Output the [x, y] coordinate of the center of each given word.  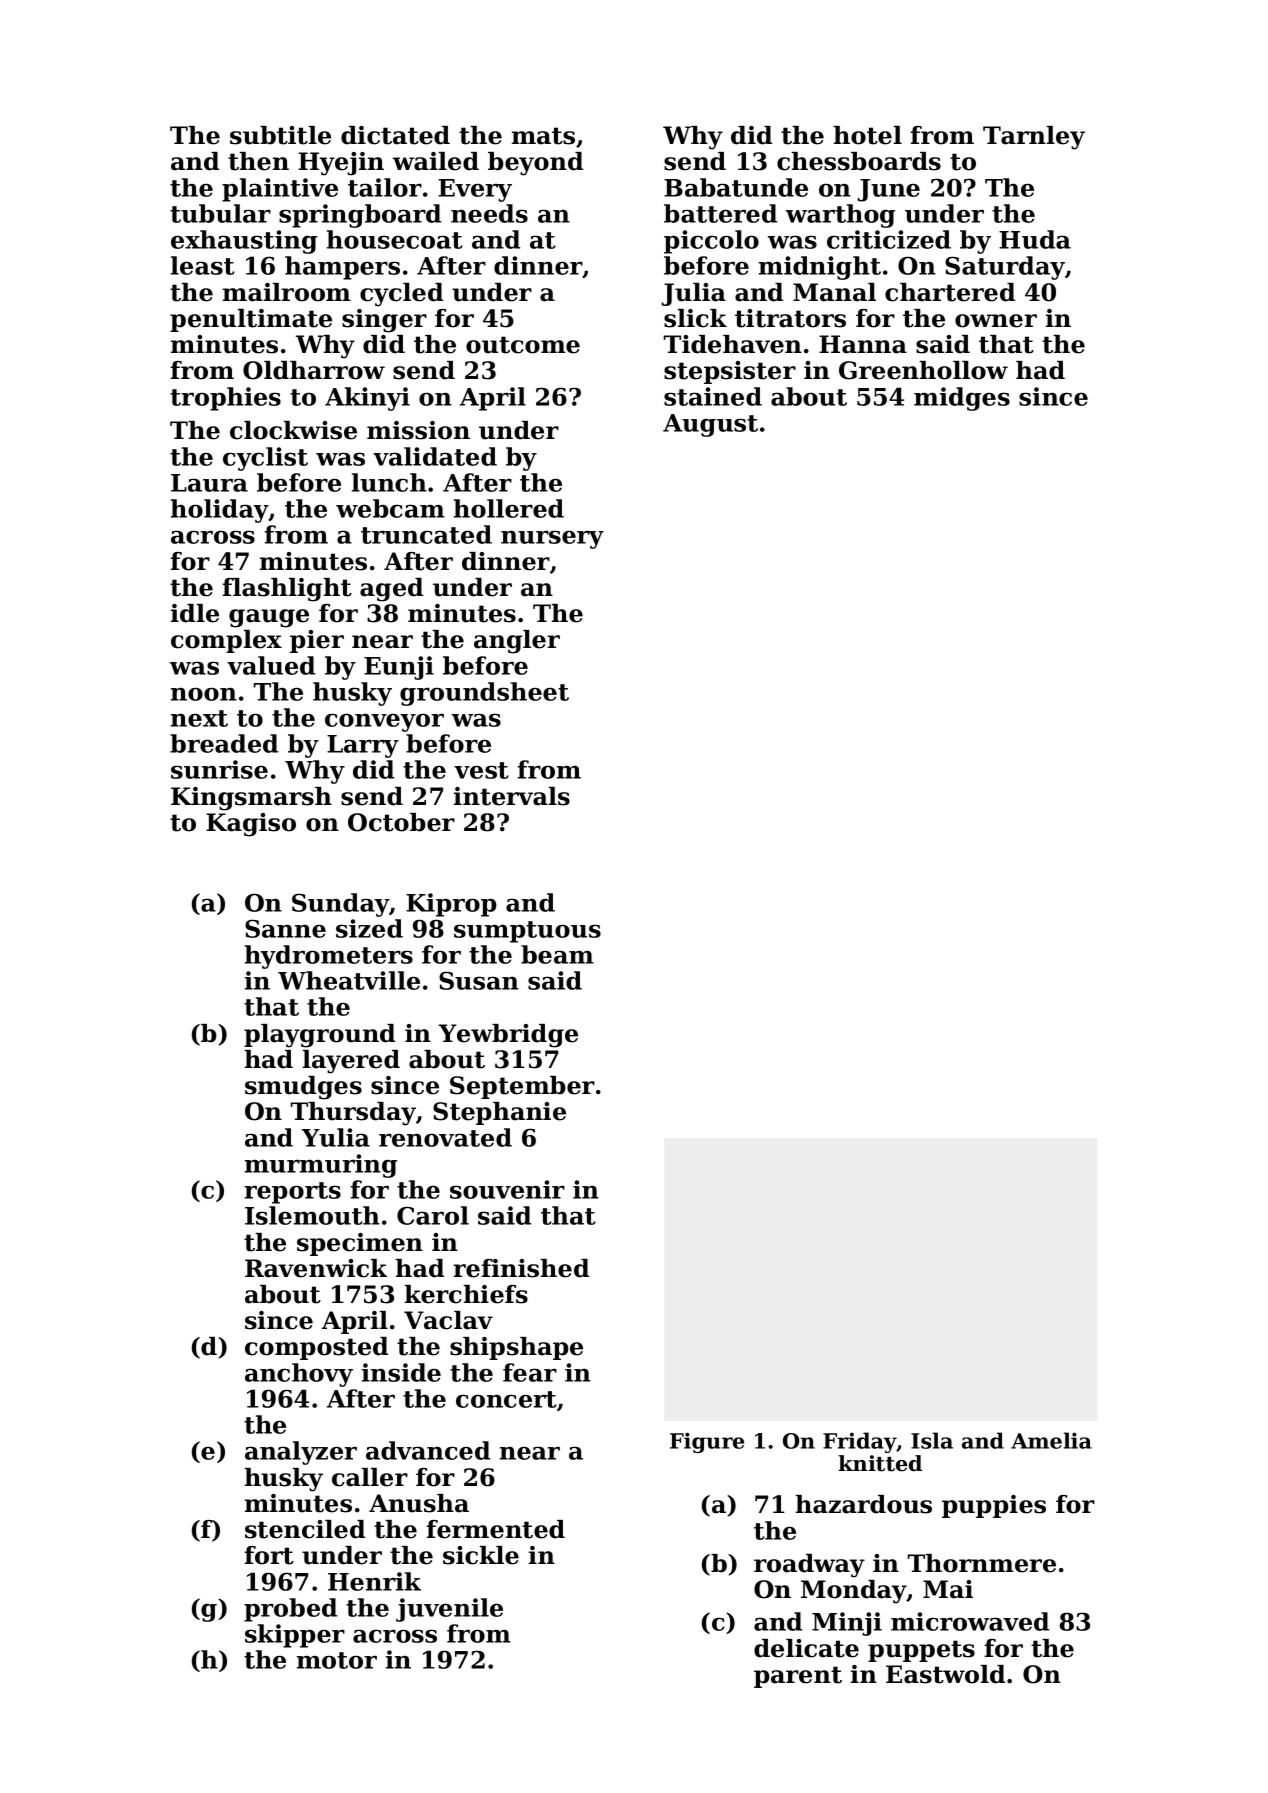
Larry [363, 746]
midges [962, 399]
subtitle [280, 135]
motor [337, 1660]
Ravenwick [316, 1268]
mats [543, 136]
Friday [860, 1442]
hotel [867, 135]
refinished [521, 1268]
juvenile [449, 1610]
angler [517, 642]
